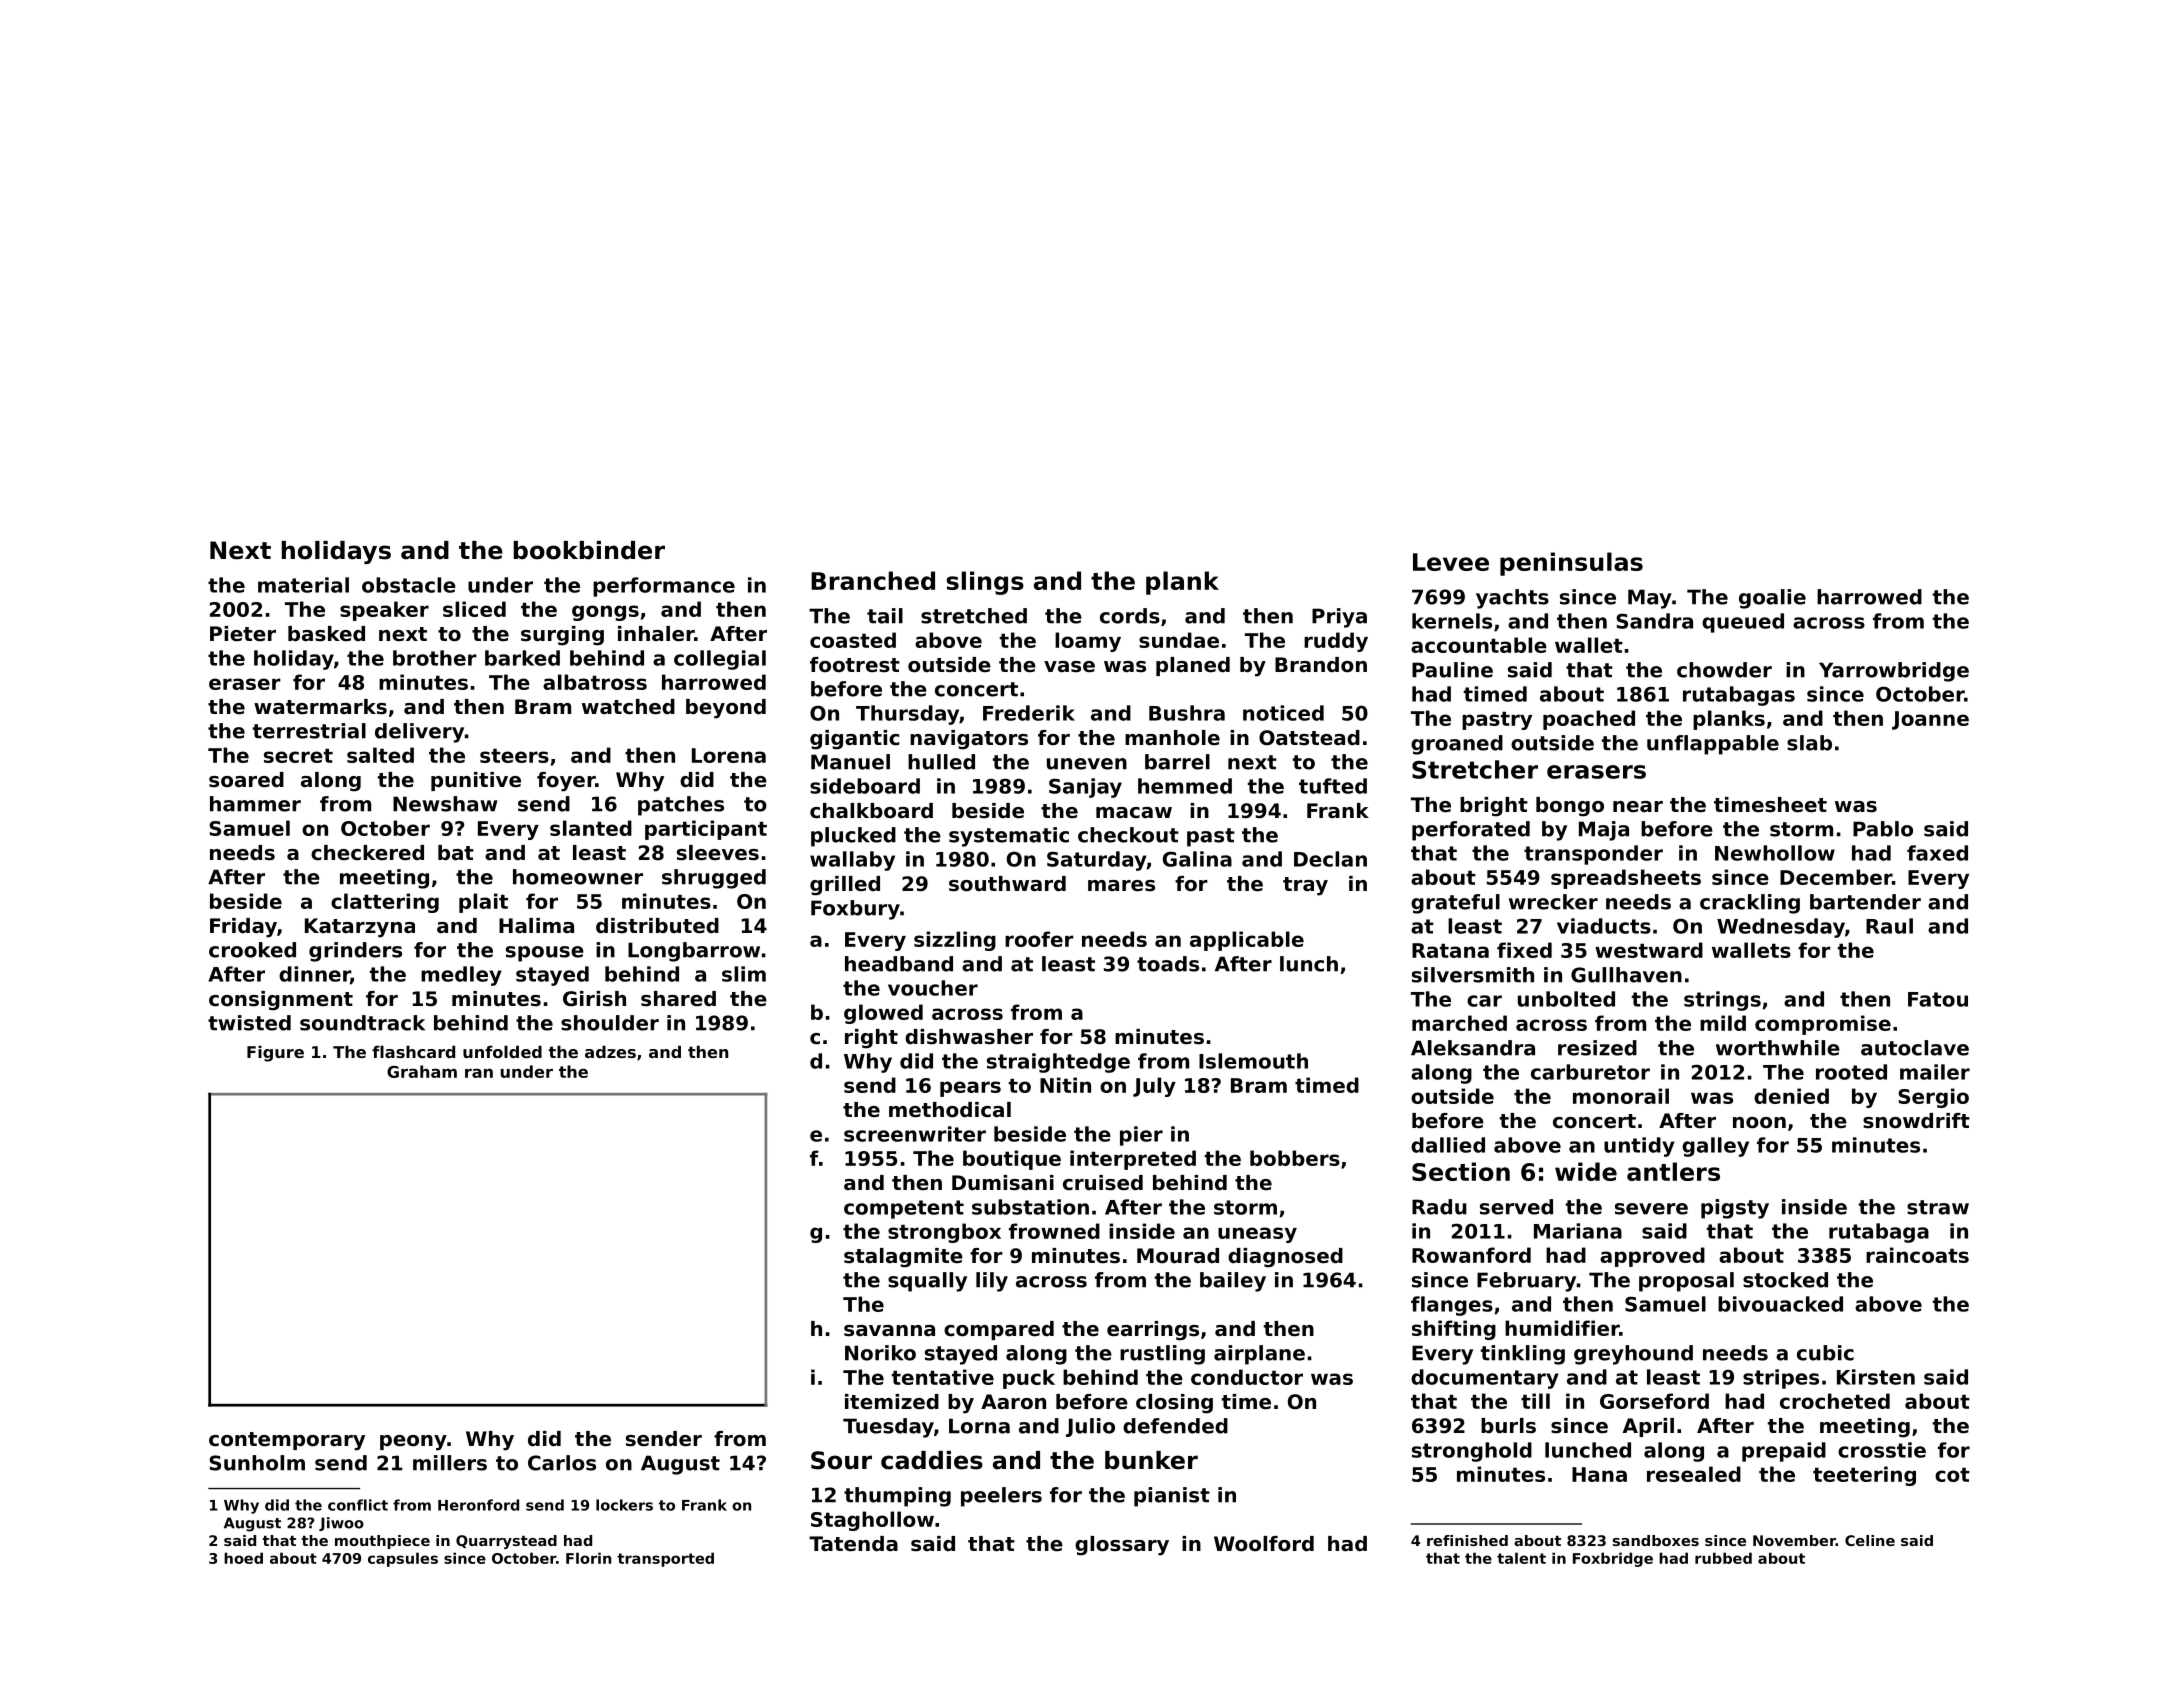  Describe the element at coordinates (1638, 806) in the screenshot. I see `near` at that location.
